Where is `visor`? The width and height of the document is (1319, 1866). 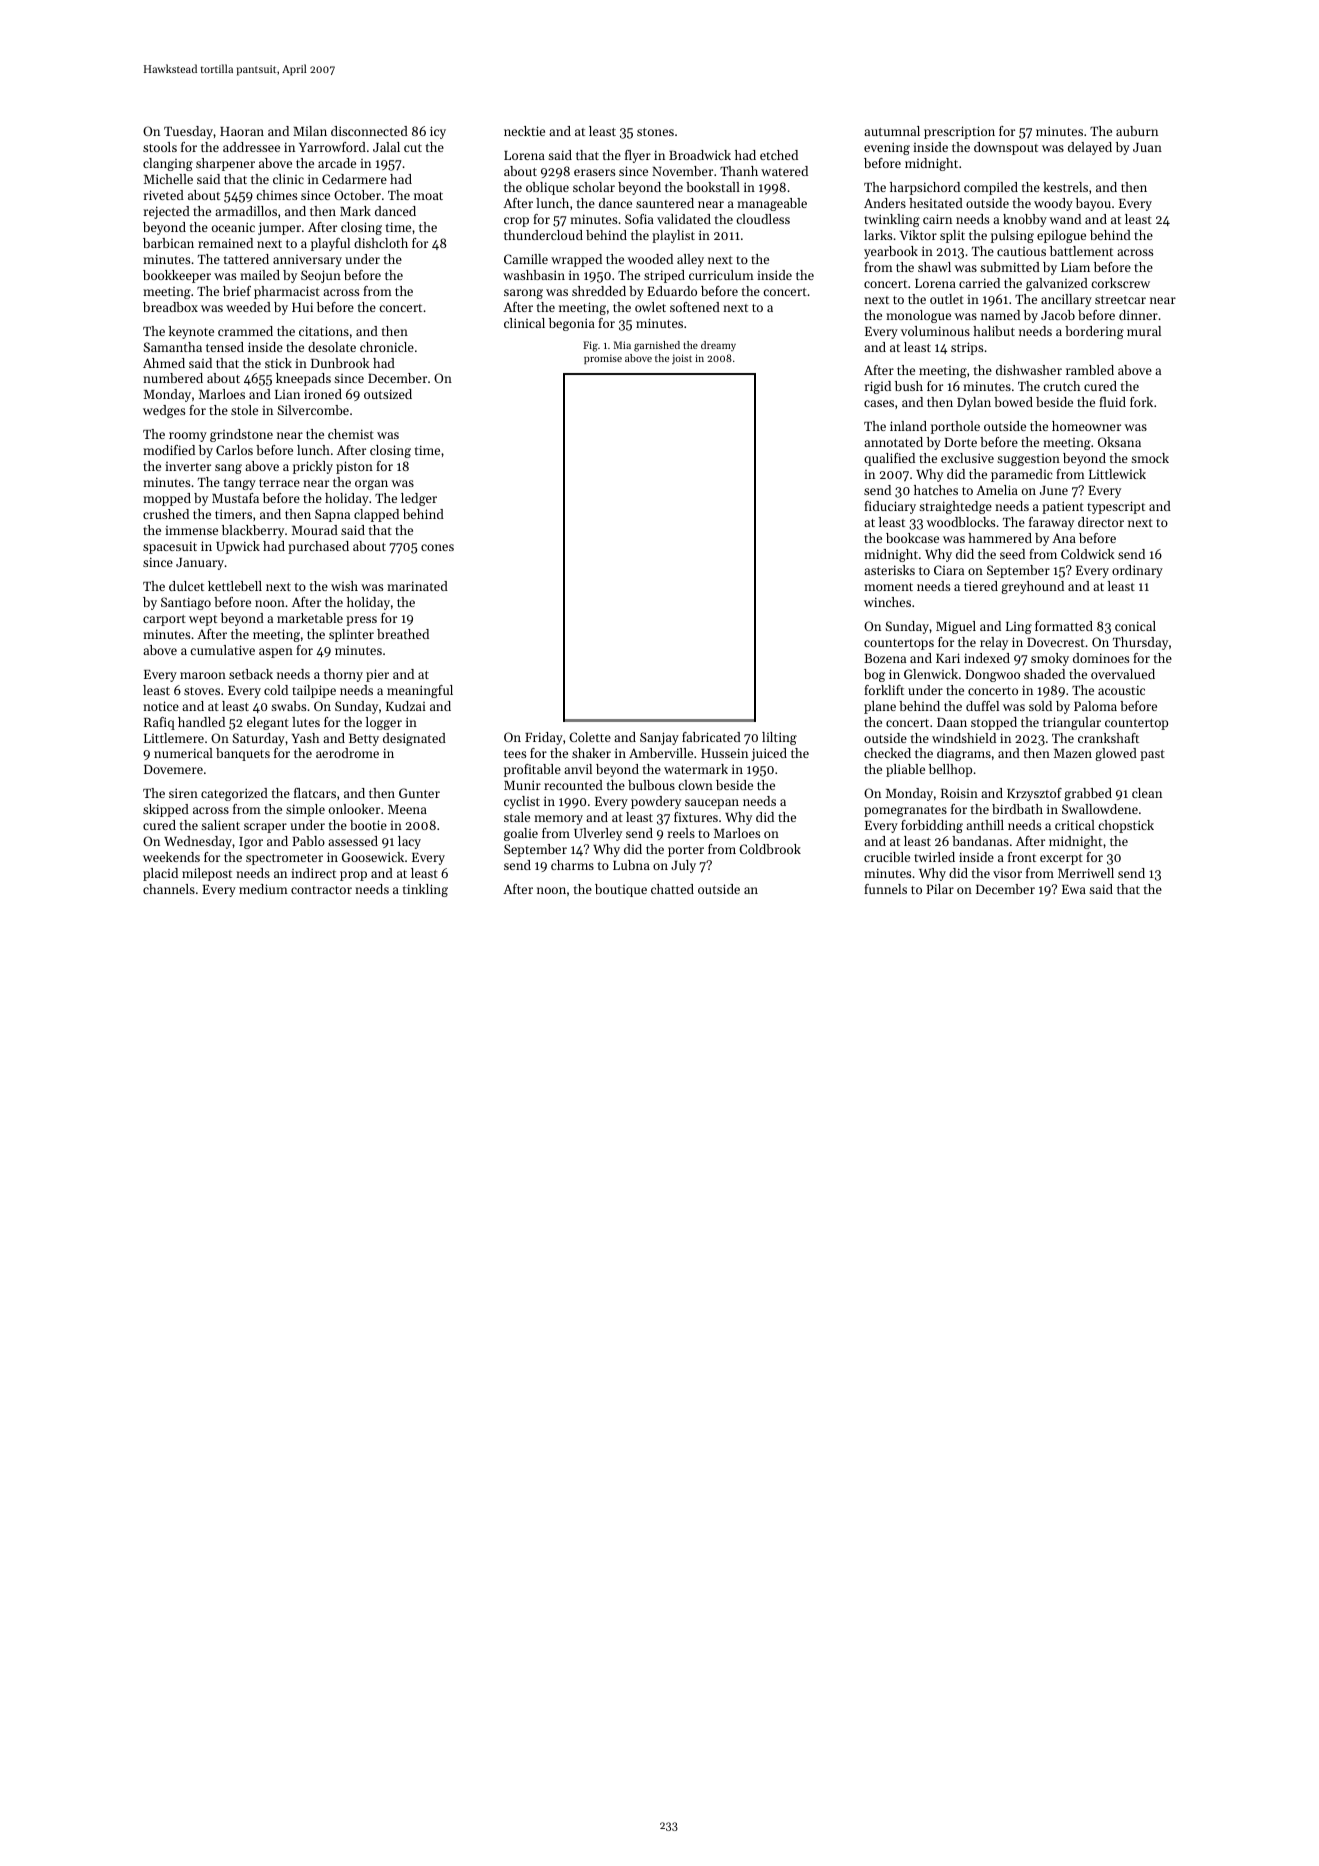 visor is located at coordinates (1007, 873).
